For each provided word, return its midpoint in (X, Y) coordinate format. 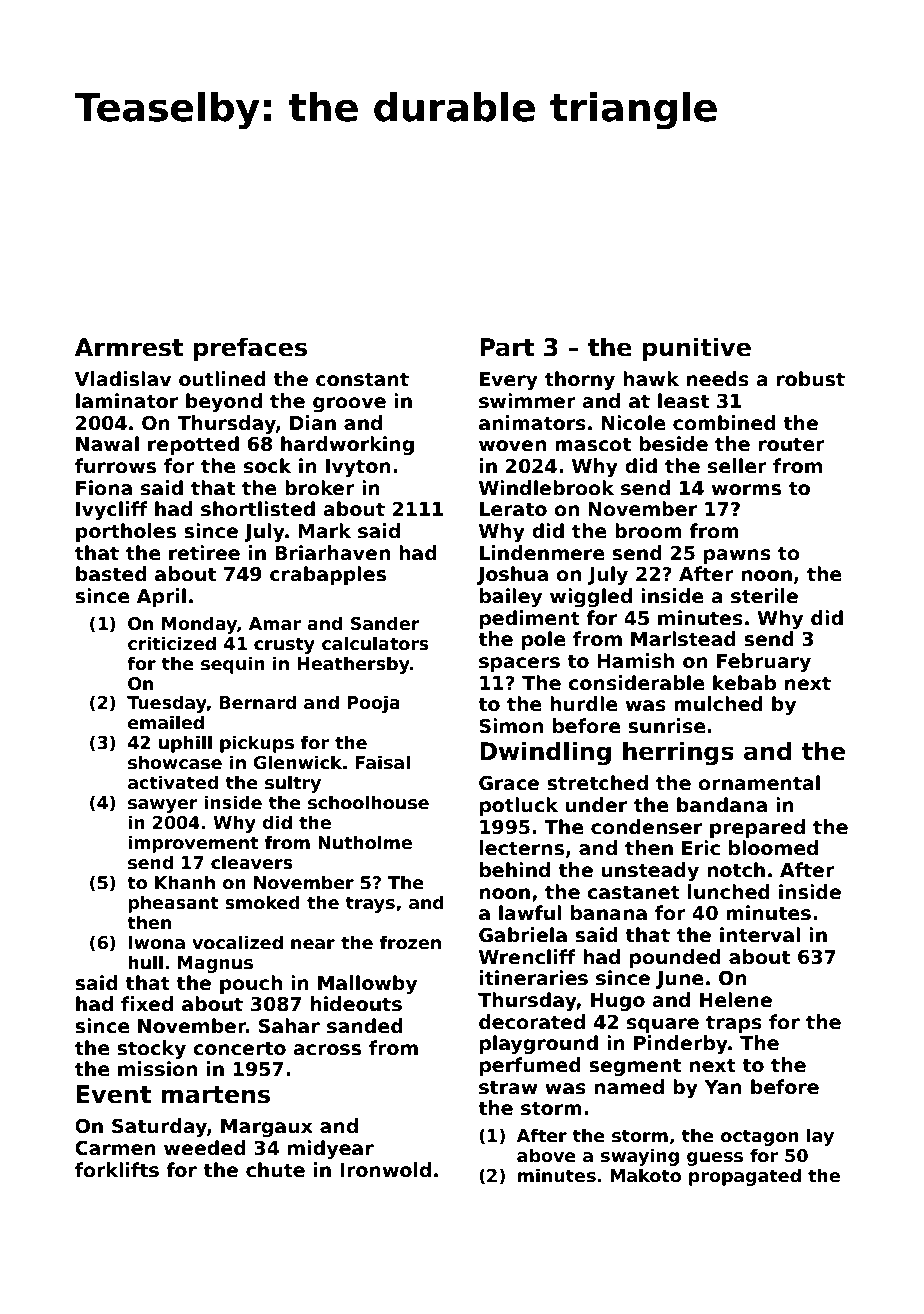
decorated (532, 1022)
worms (746, 490)
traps (734, 1024)
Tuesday (167, 704)
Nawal (107, 444)
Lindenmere (542, 553)
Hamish (635, 661)
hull (145, 962)
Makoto (645, 1175)
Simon (511, 726)
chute (275, 1170)
